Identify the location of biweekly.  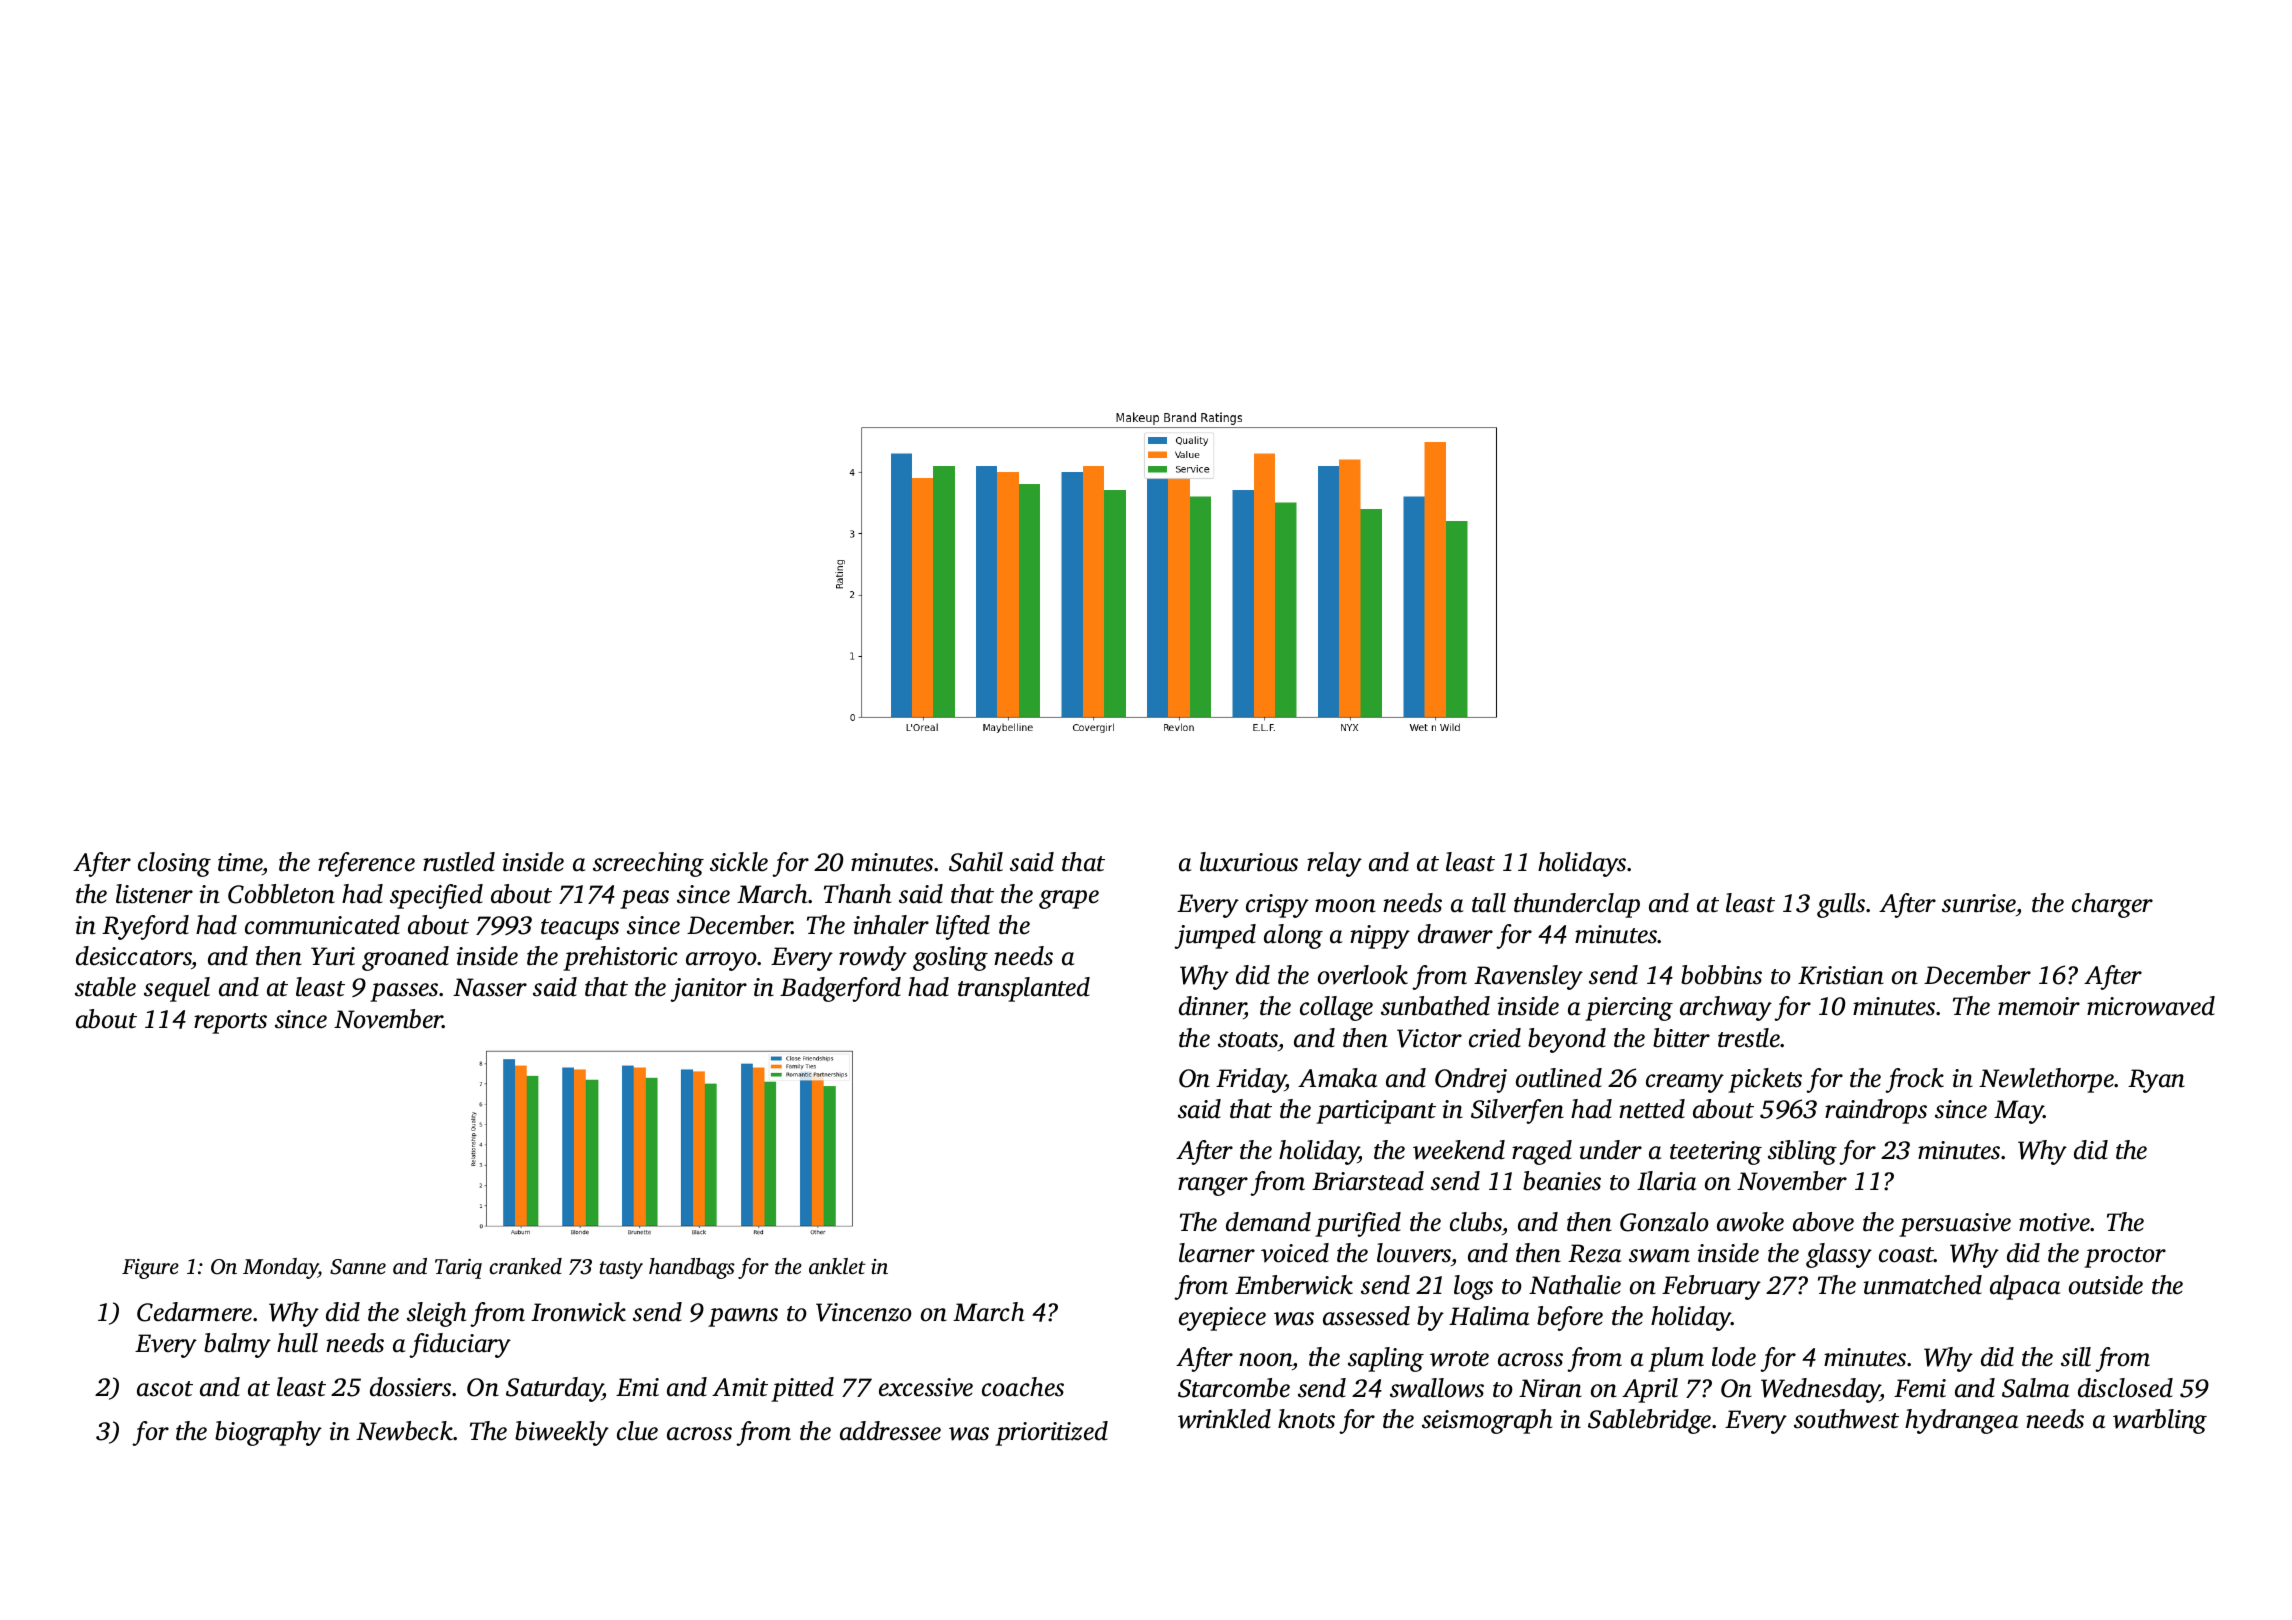
(562, 1433).
